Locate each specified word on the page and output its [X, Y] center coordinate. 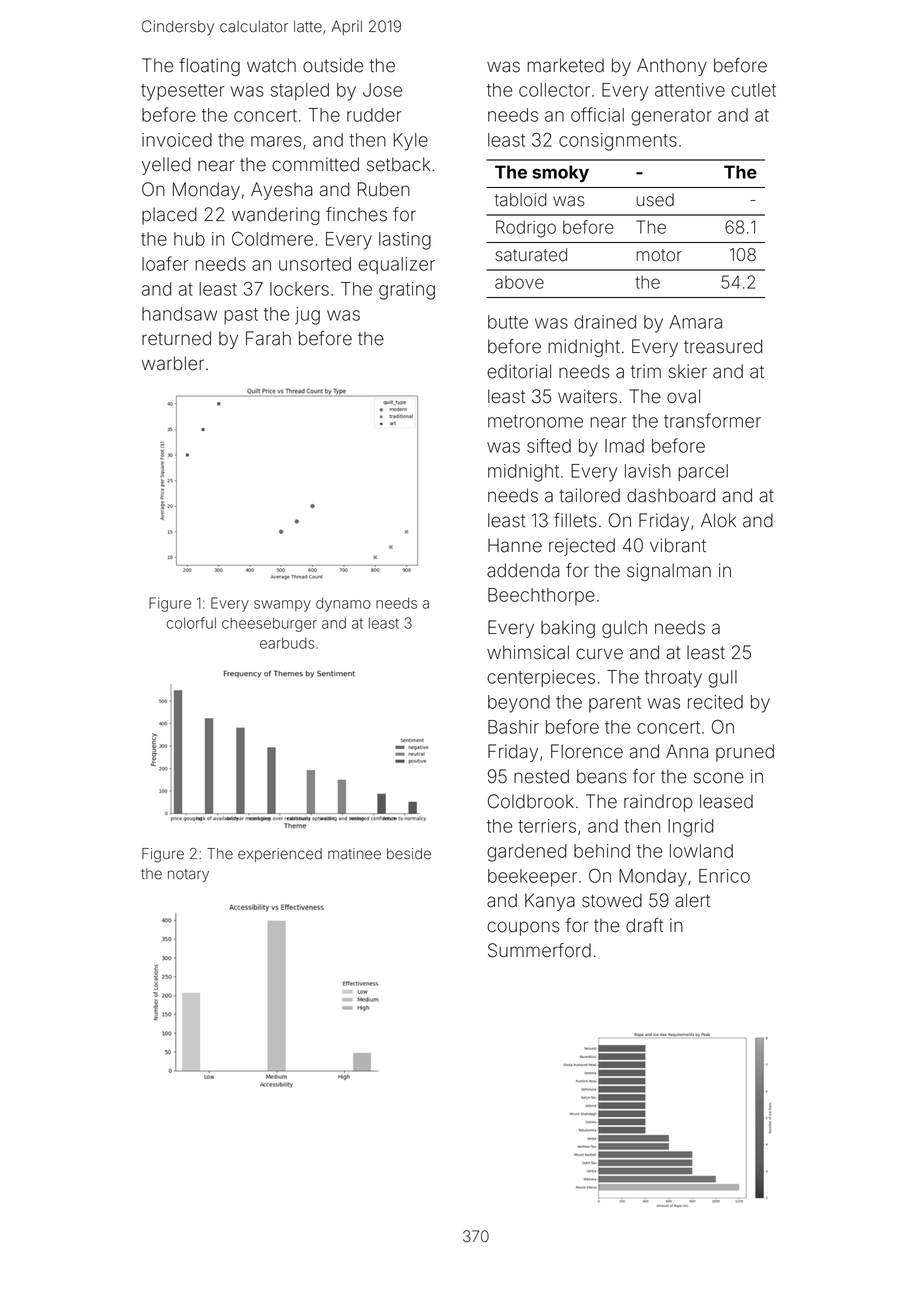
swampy [282, 606]
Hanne [515, 545]
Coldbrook [531, 801]
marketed [565, 65]
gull [723, 679]
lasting [405, 241]
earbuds [287, 643]
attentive [690, 90]
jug [307, 316]
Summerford [539, 950]
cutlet [753, 90]
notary [188, 875]
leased [726, 801]
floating [209, 67]
